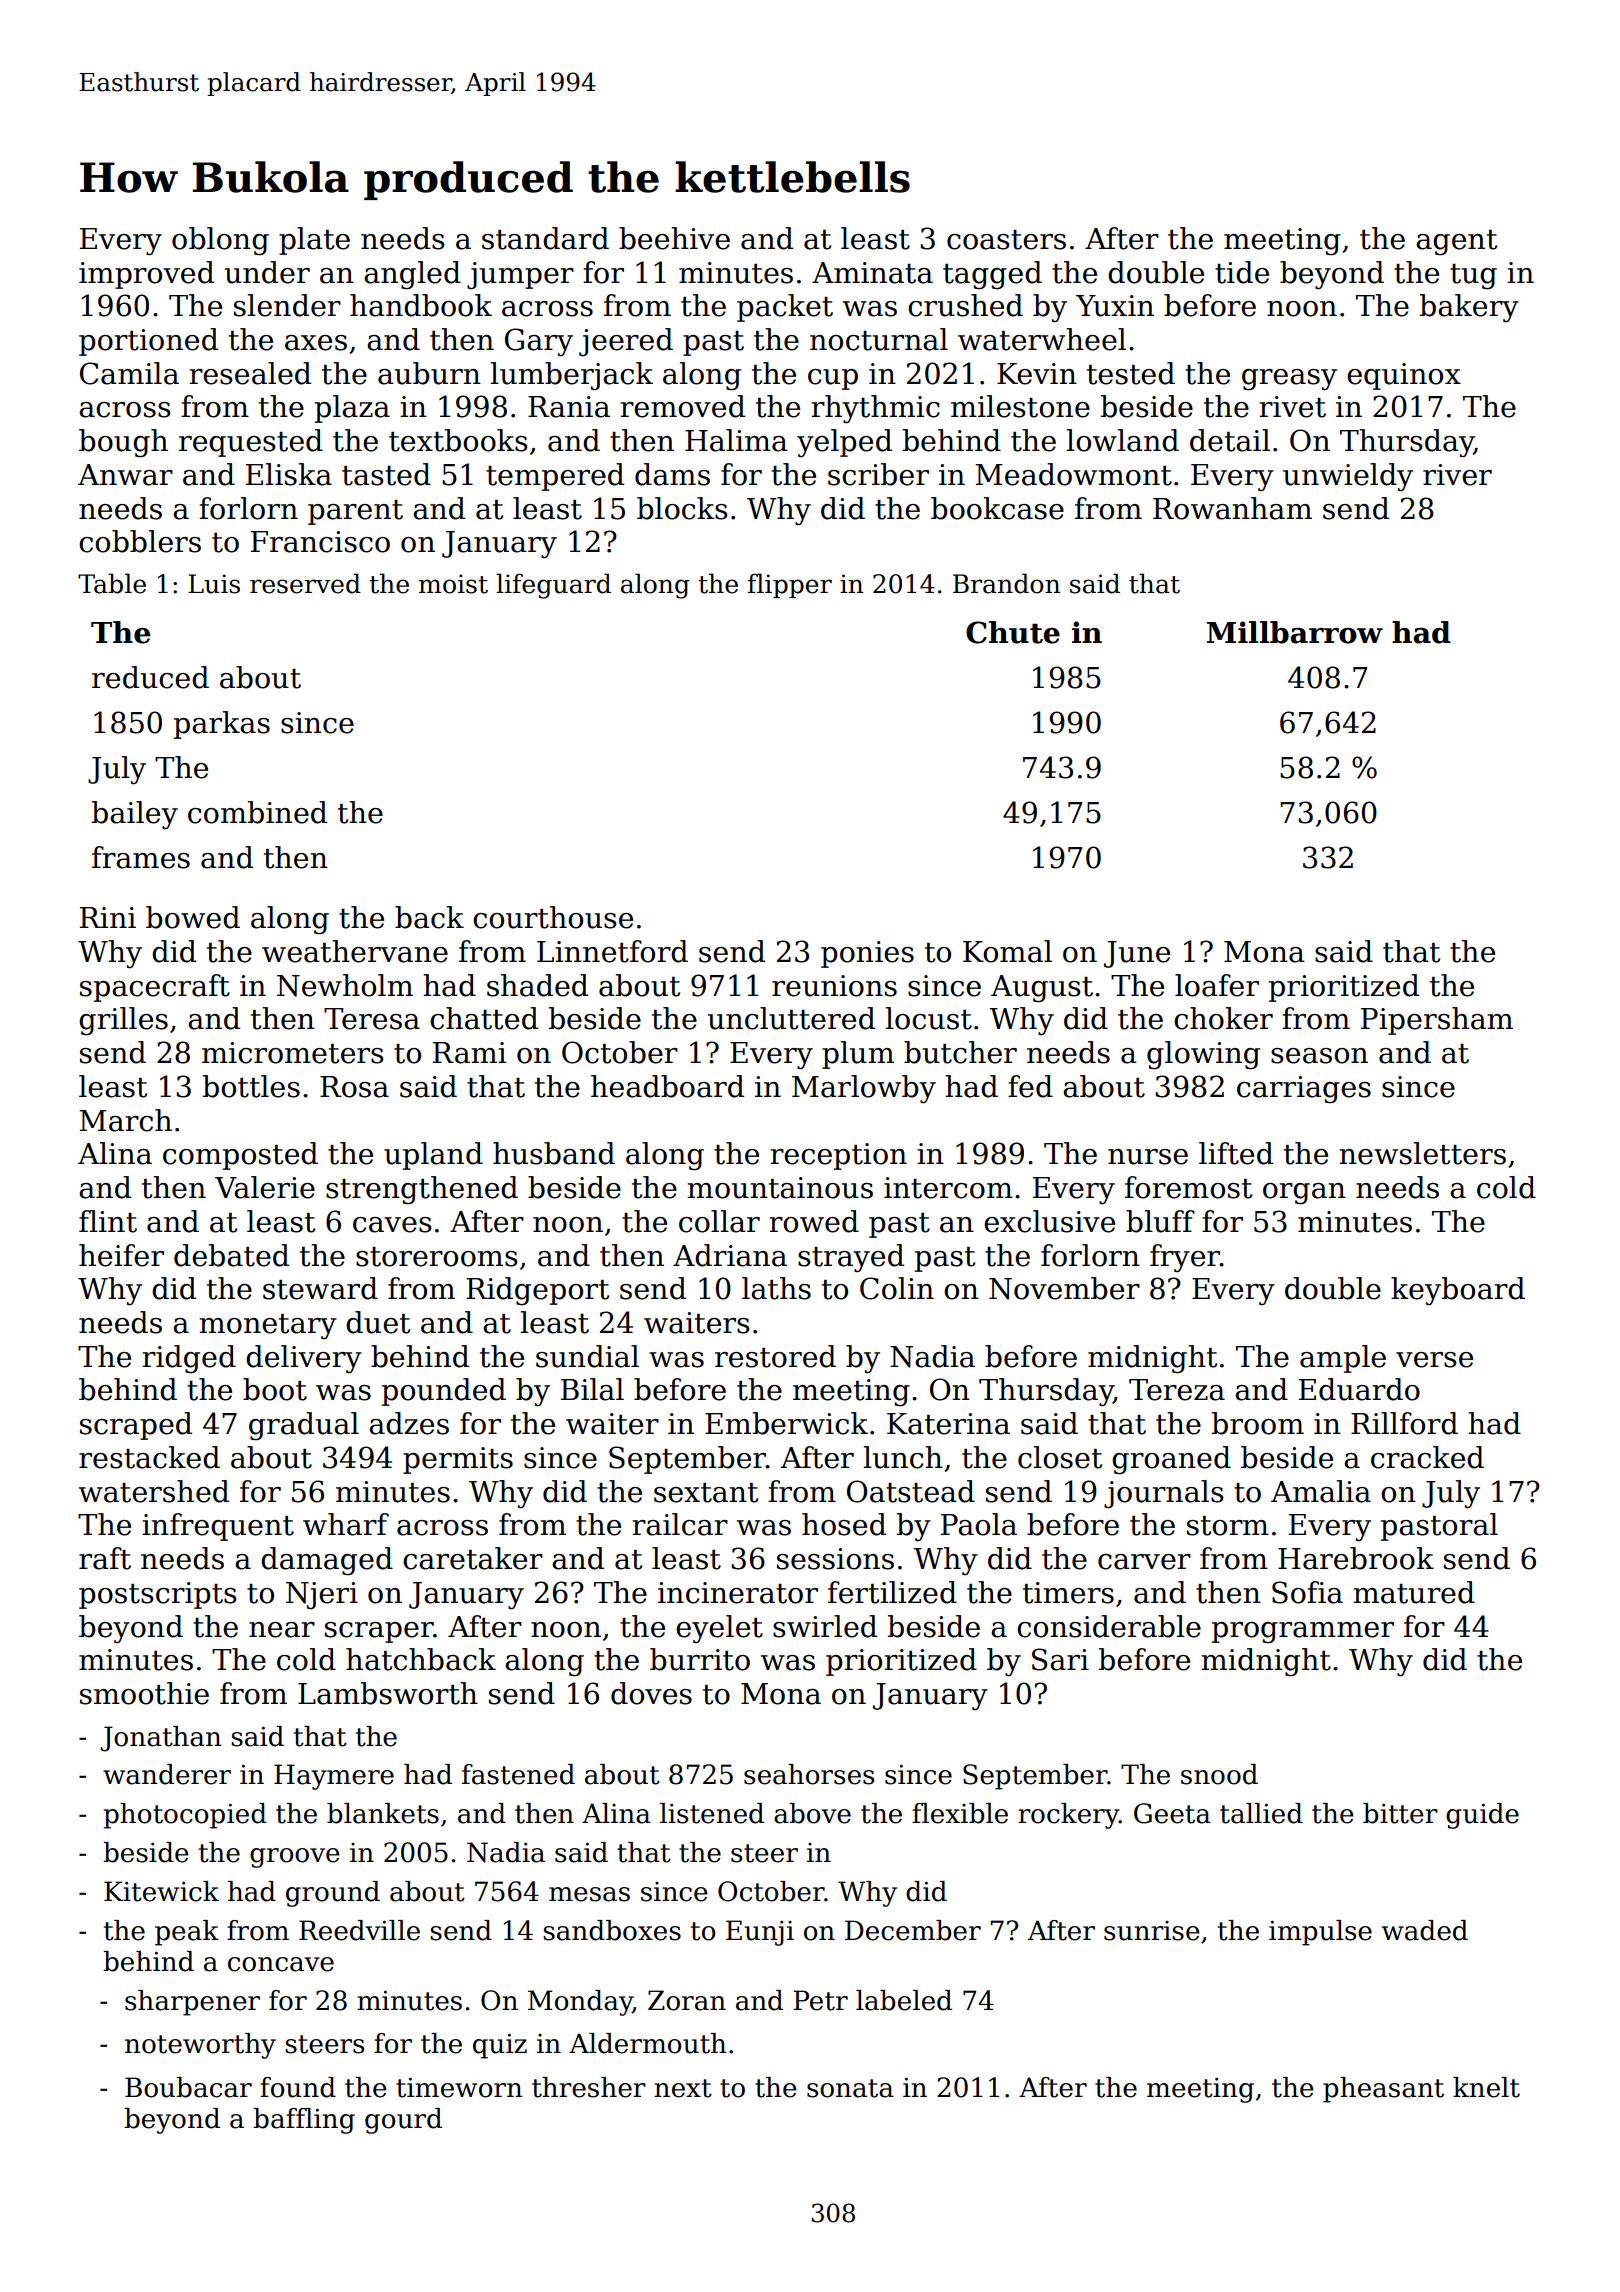 The height and width of the document is (2292, 1620). I want to click on matured, so click(1414, 1592).
